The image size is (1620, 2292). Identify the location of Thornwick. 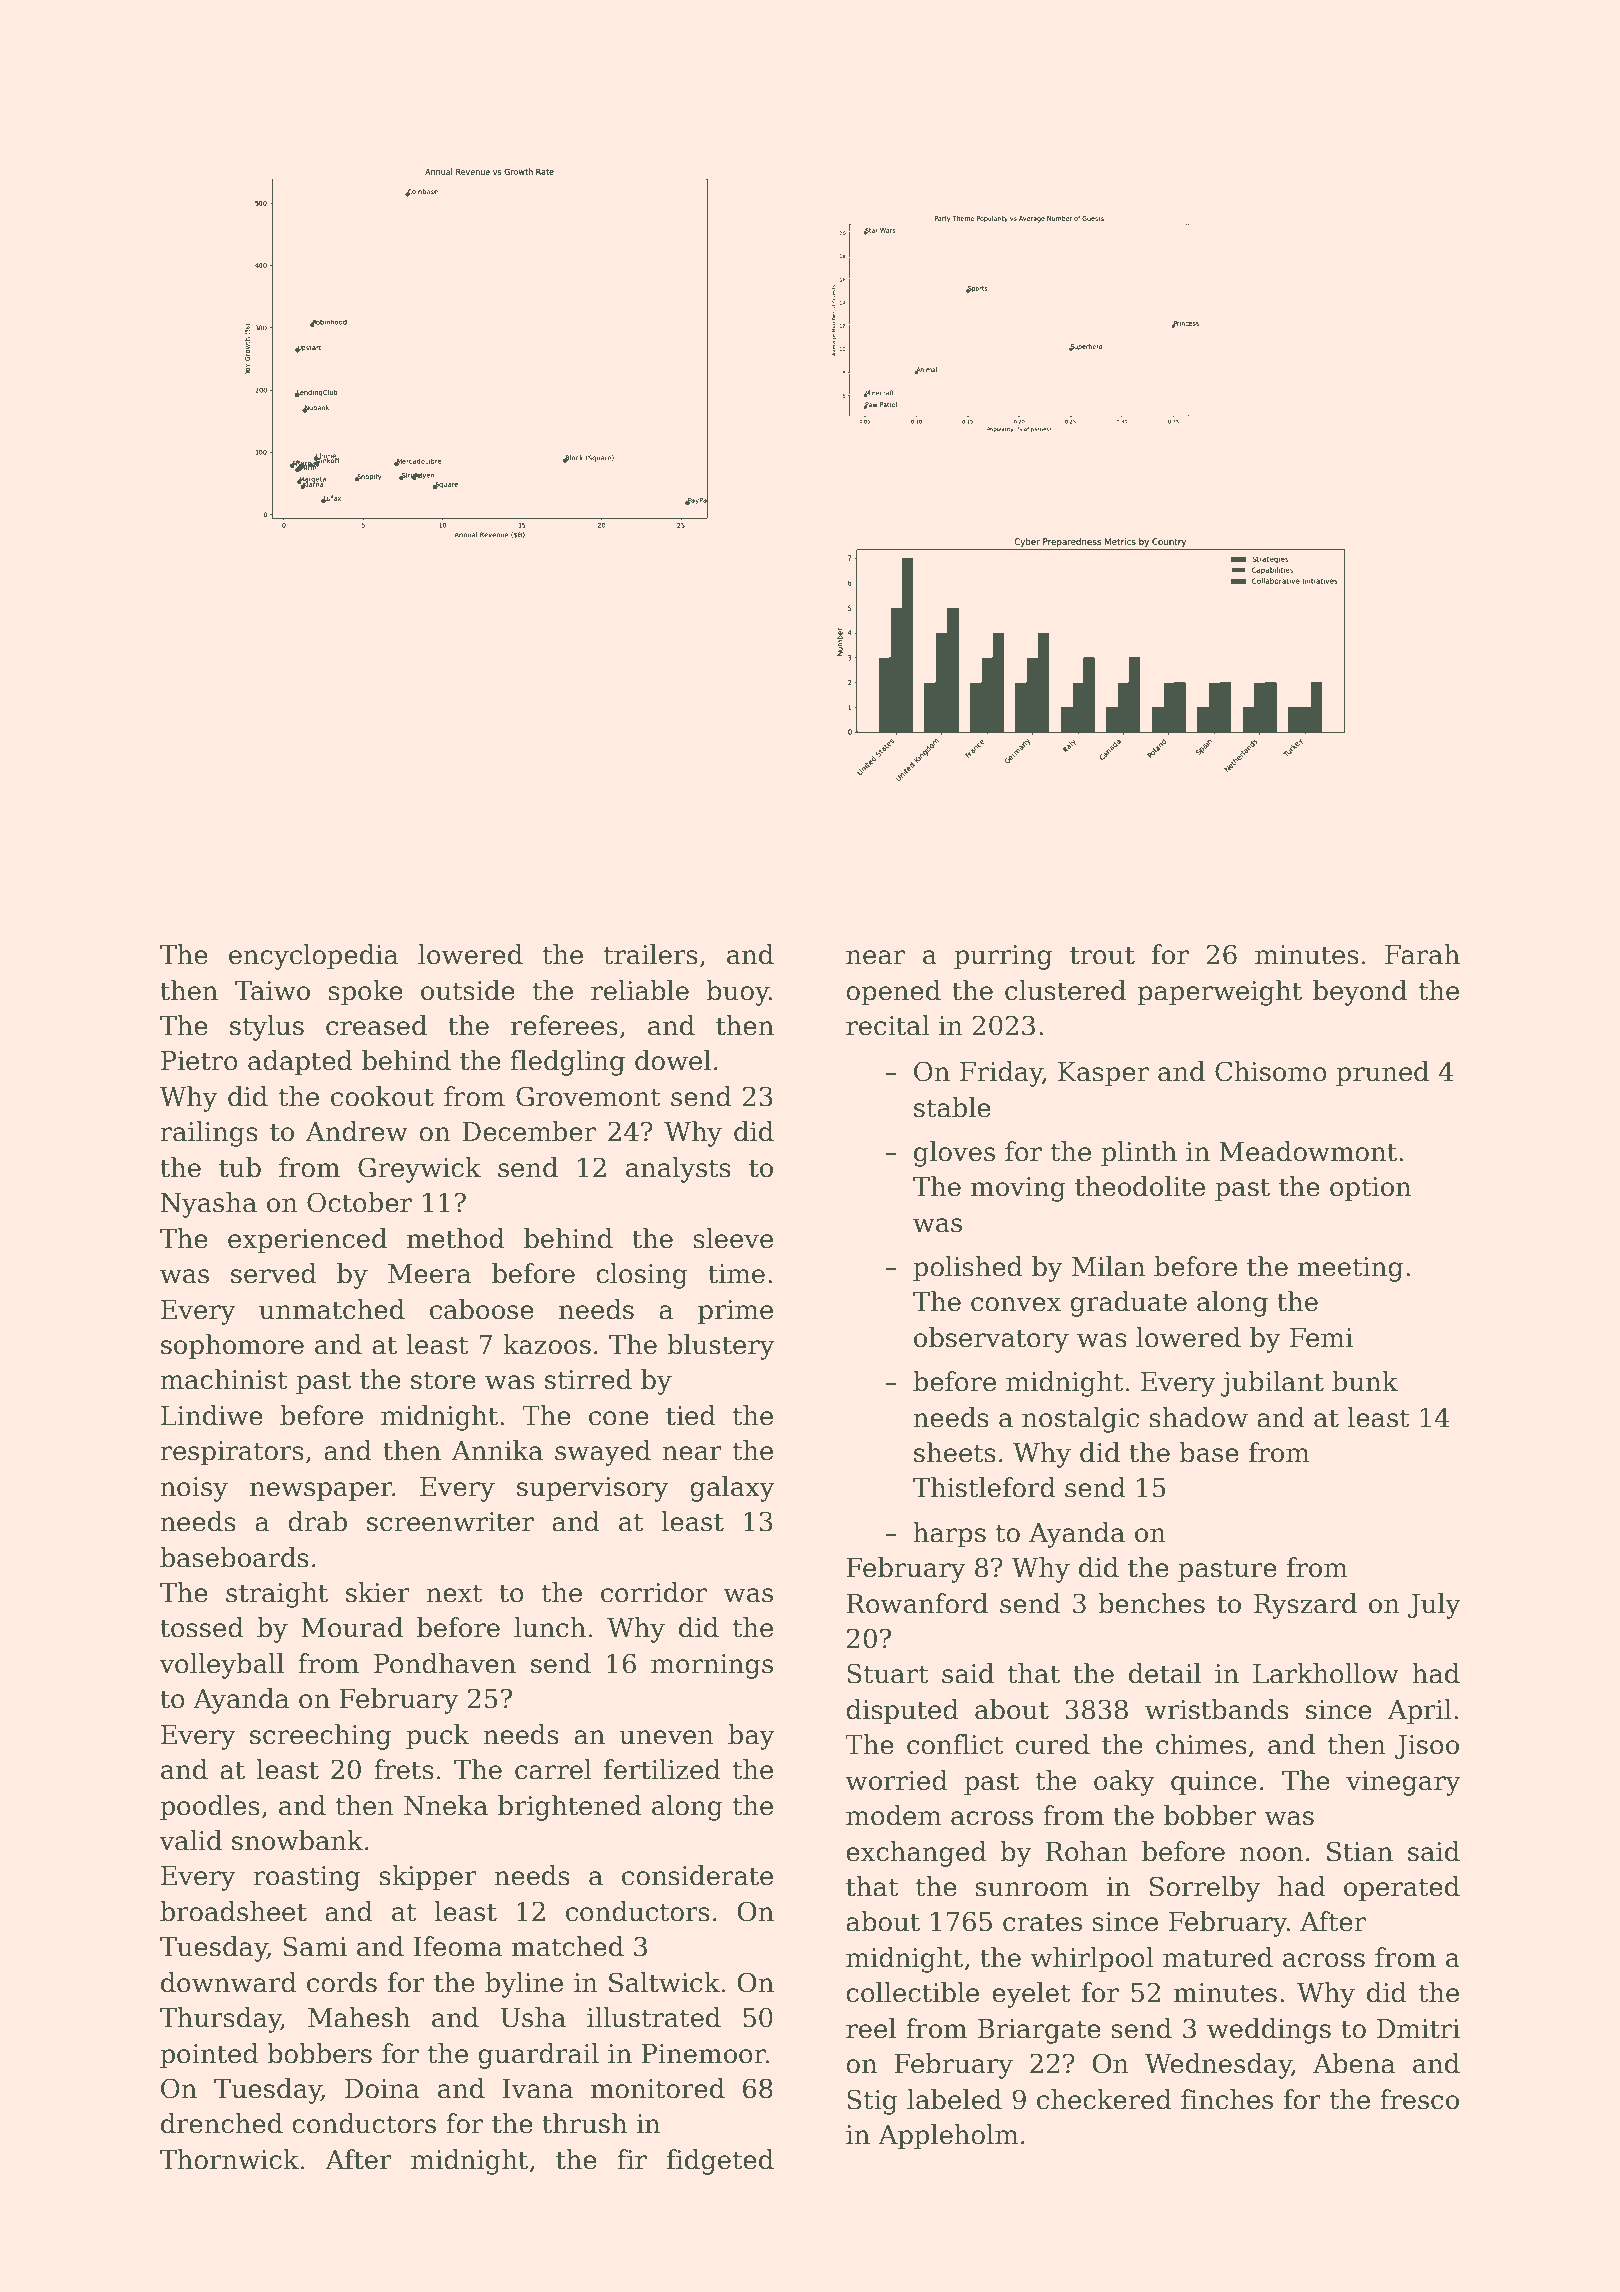
(229, 2159).
